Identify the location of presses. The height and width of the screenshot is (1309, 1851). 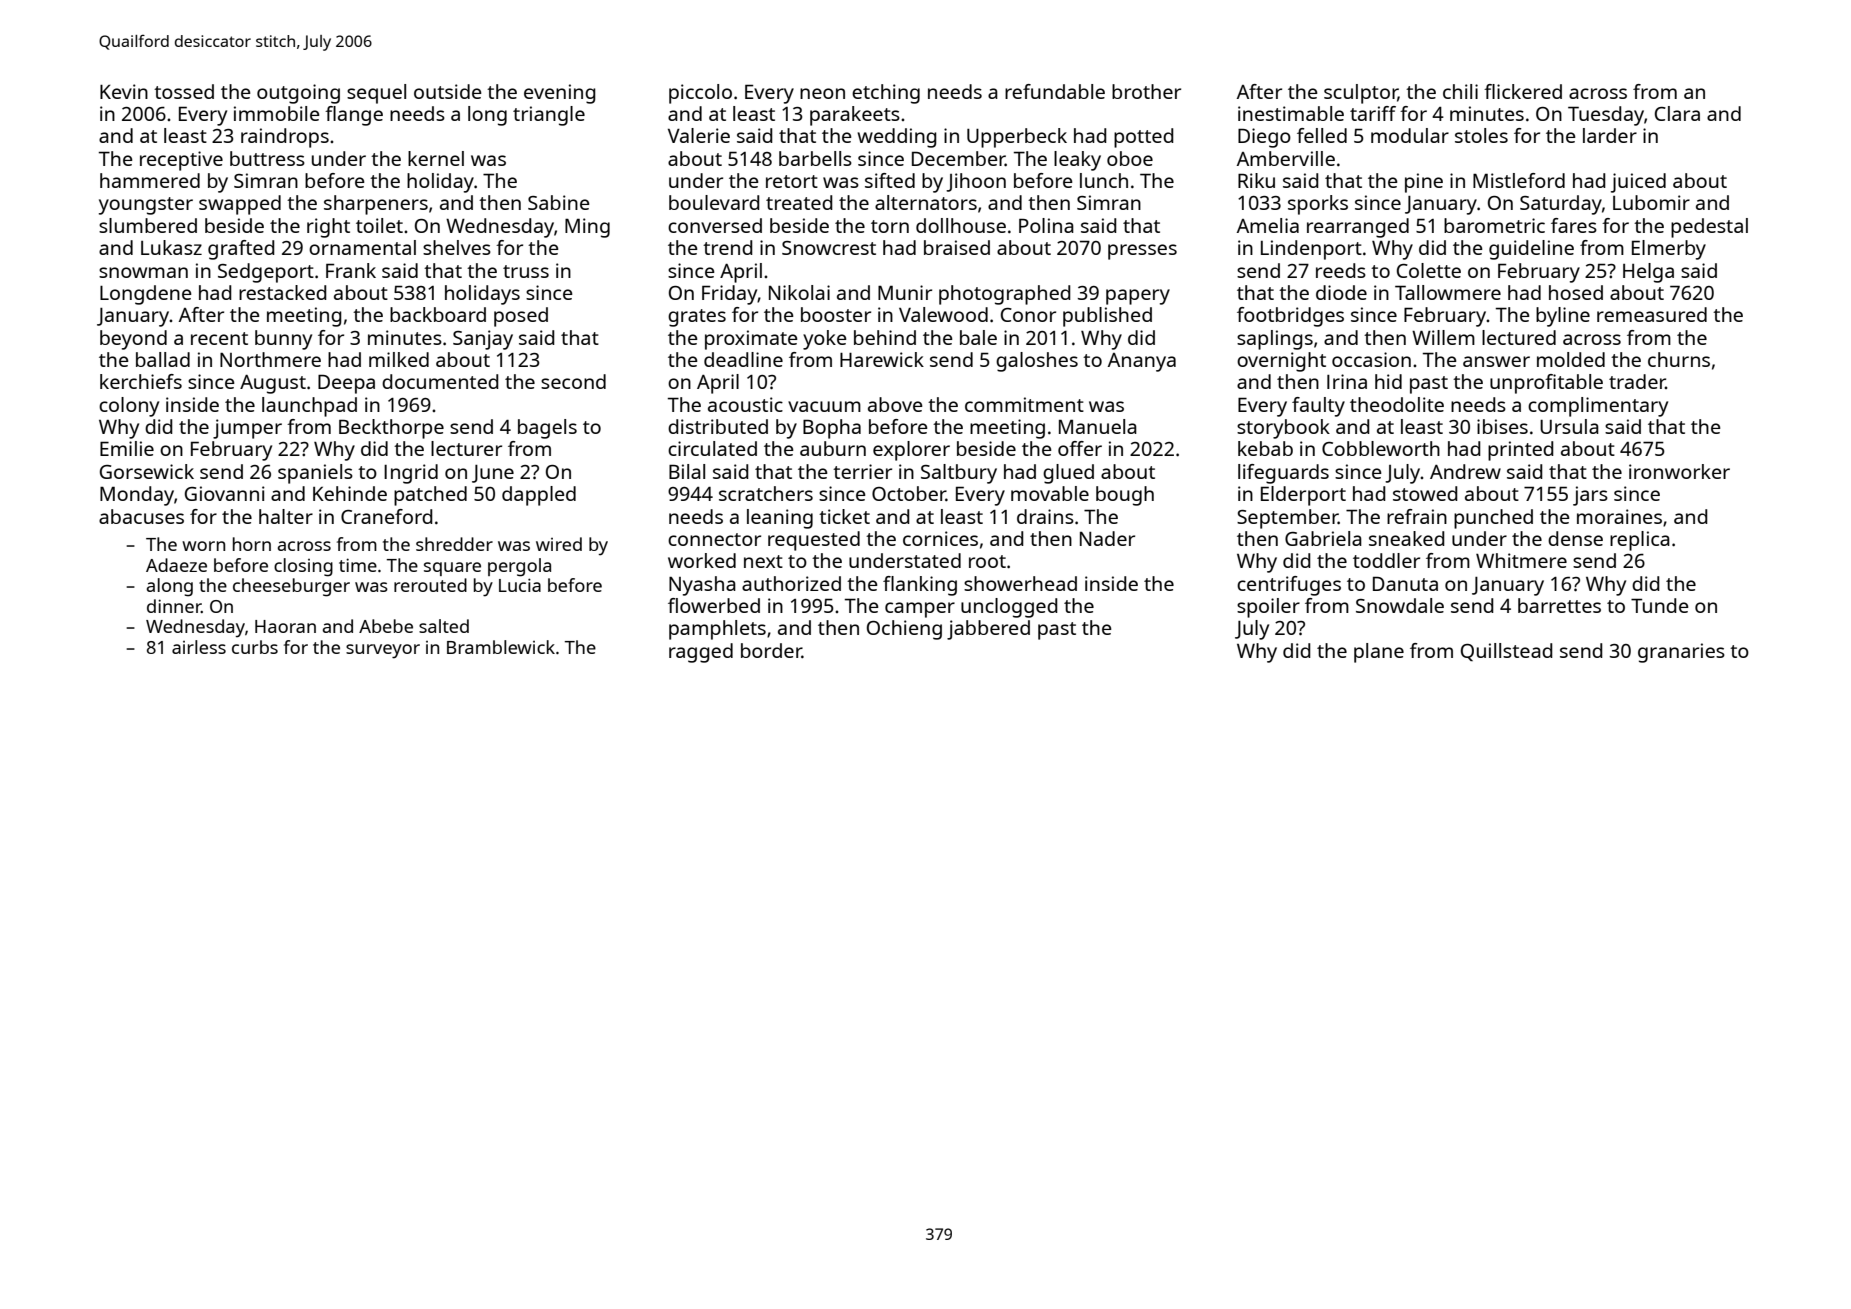
(1142, 252).
